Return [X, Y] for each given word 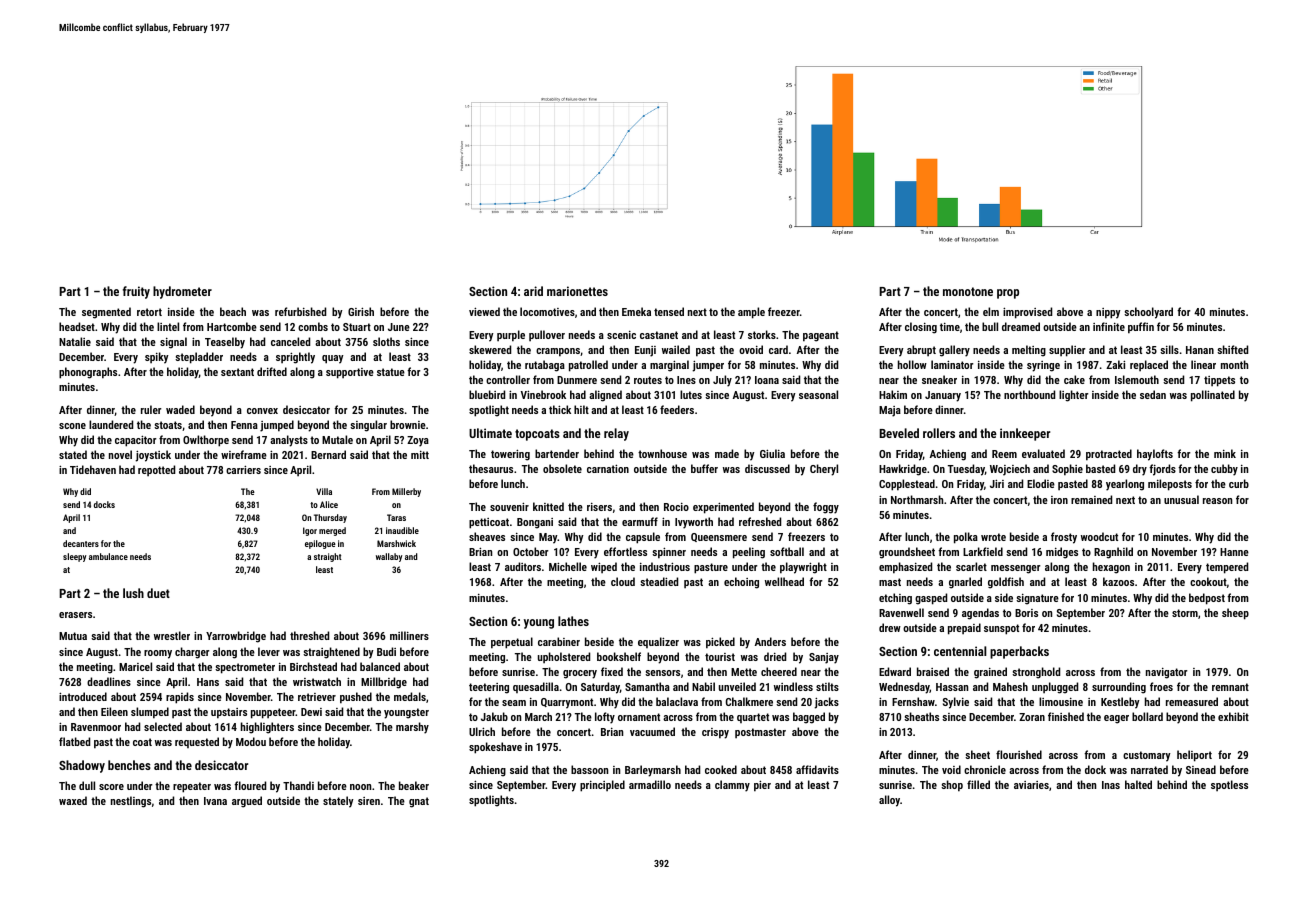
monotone [968, 291]
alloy [889, 801]
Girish [361, 311]
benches [129, 765]
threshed [309, 635]
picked [720, 643]
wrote [993, 537]
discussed [767, 468]
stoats [168, 425]
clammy [732, 786]
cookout [1208, 581]
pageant [821, 336]
